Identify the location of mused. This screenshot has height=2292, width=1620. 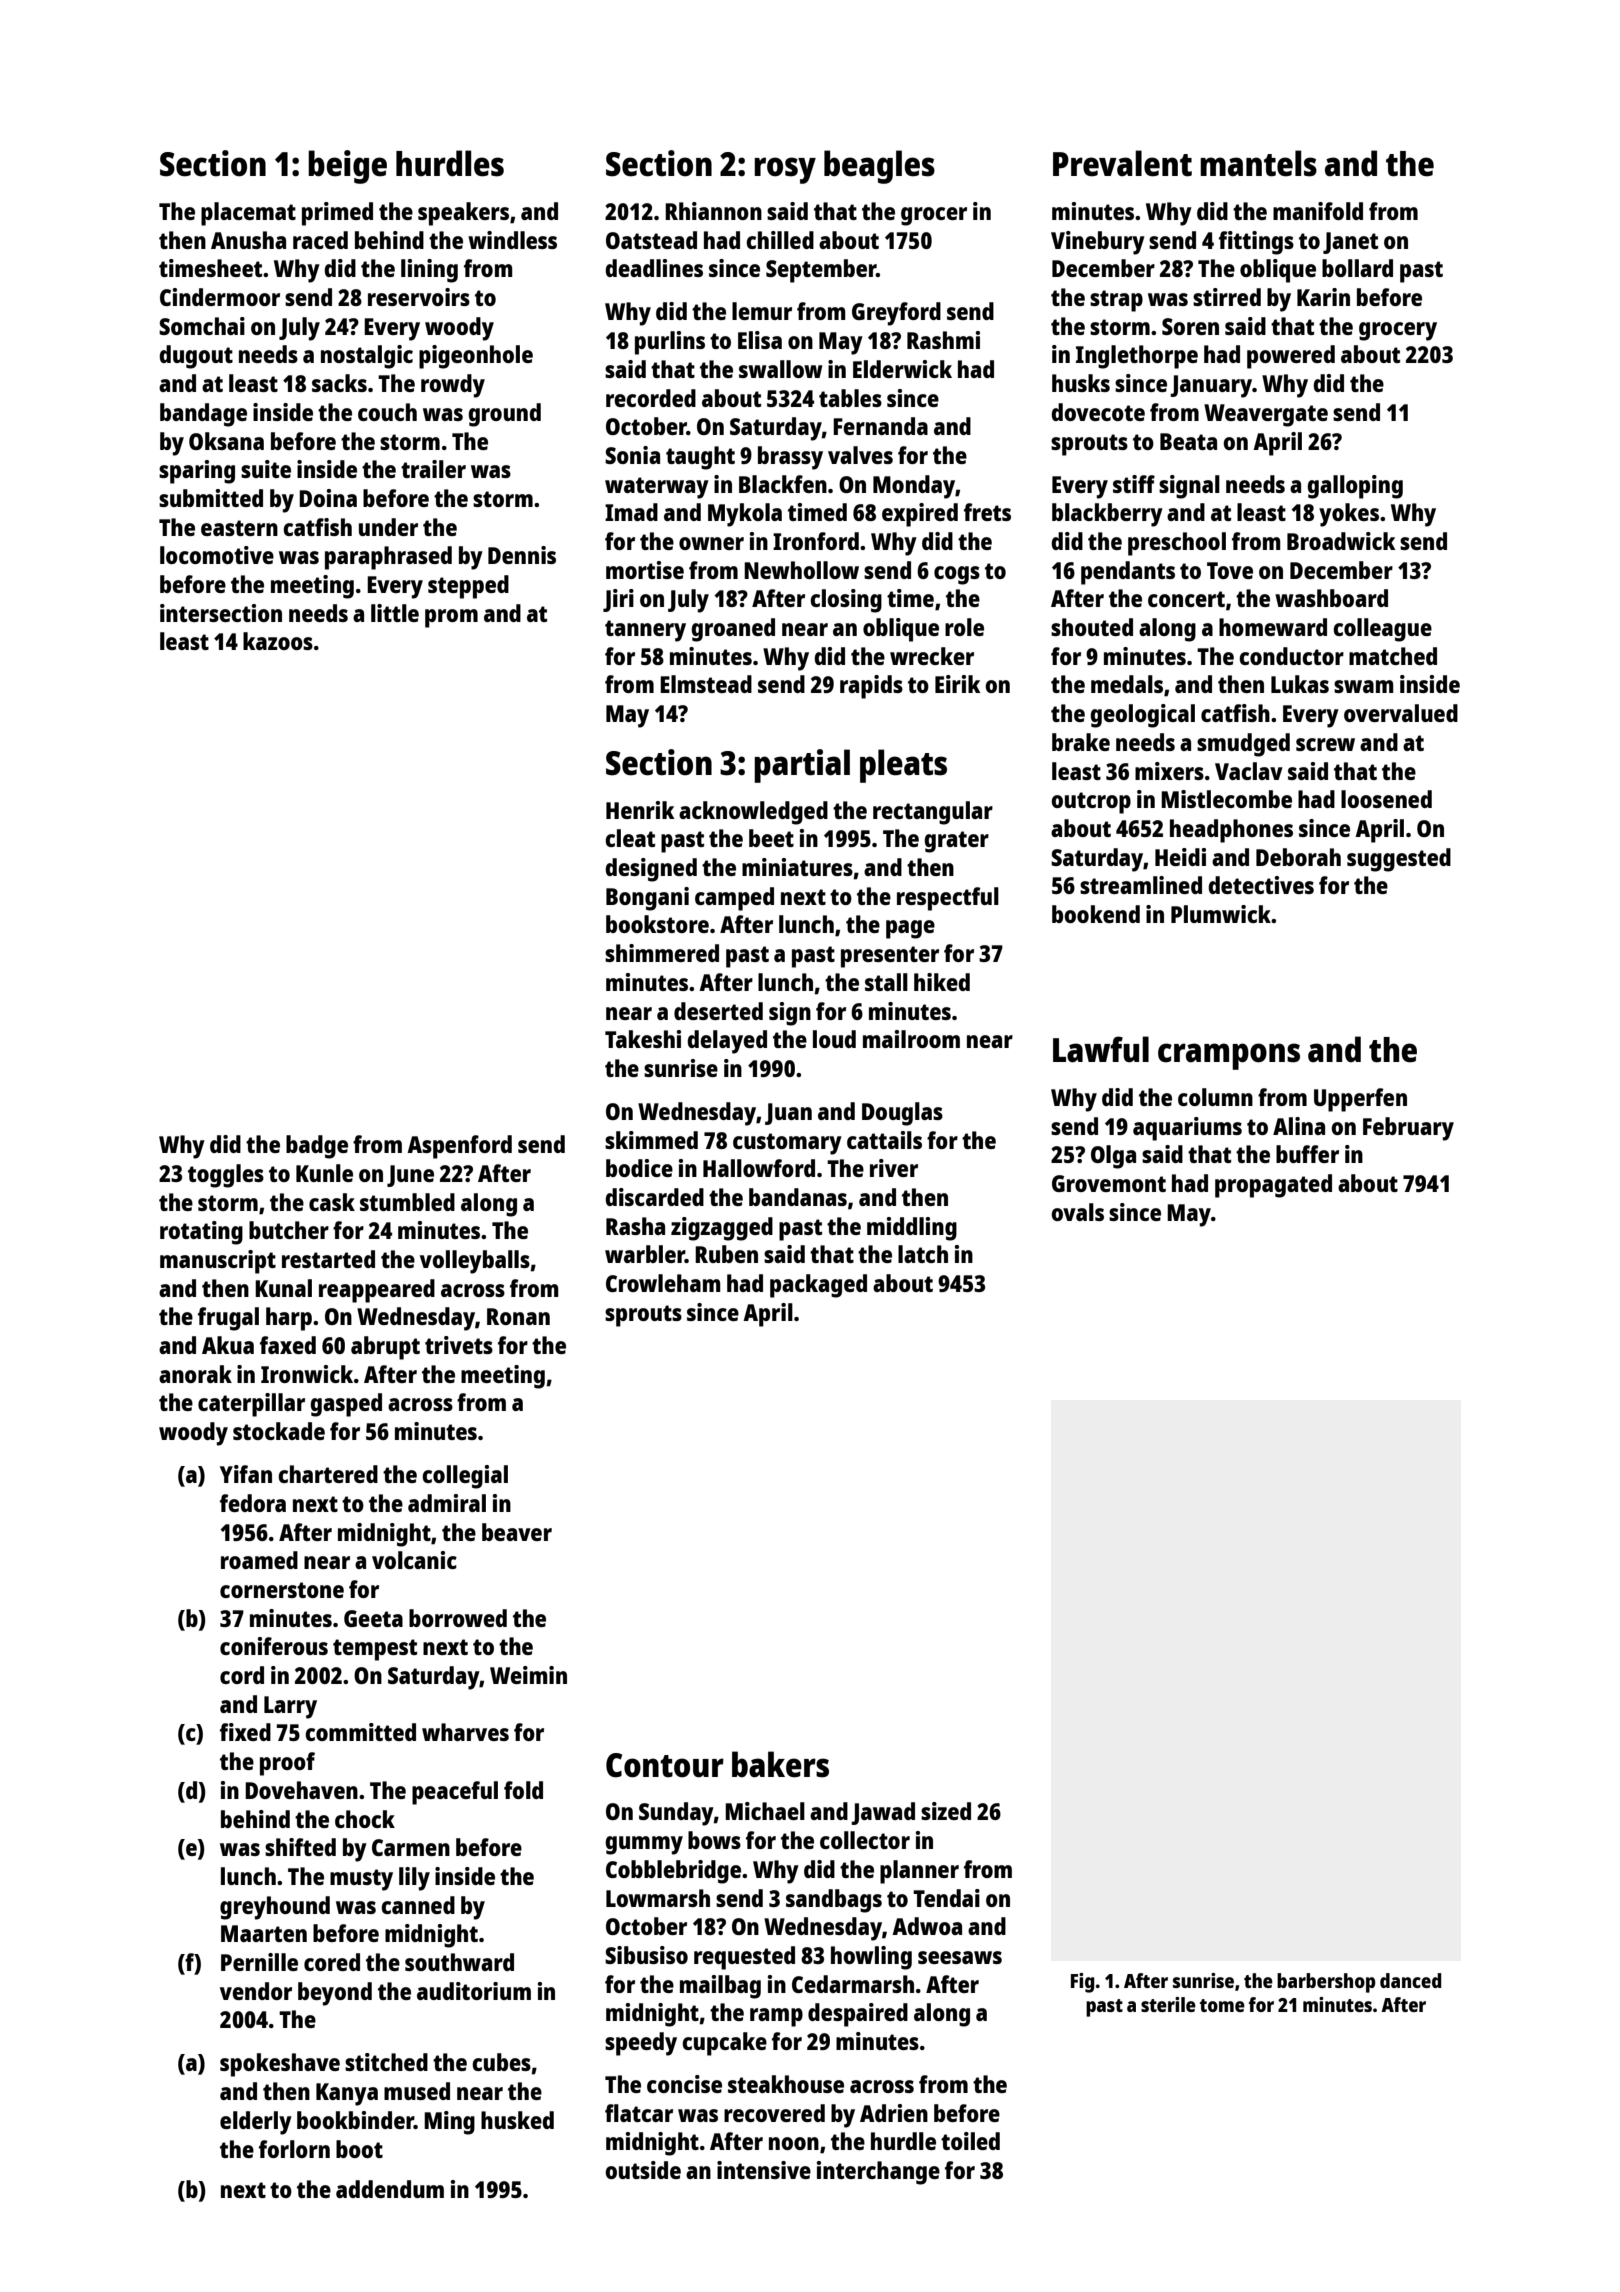
(417, 2091).
